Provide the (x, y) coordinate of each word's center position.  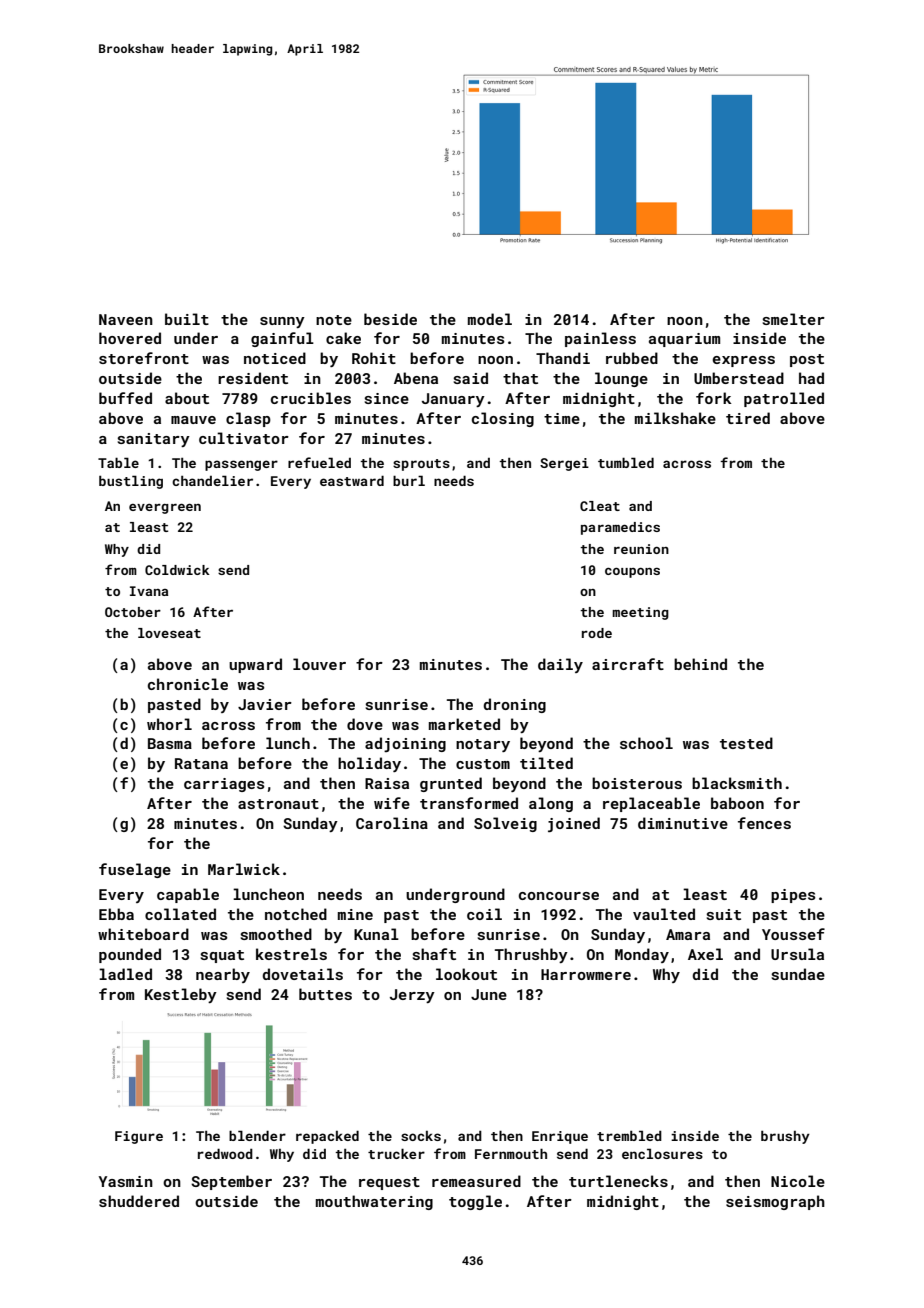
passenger (241, 465)
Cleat (600, 506)
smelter (794, 319)
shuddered (139, 1201)
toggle (475, 1202)
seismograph (775, 1202)
